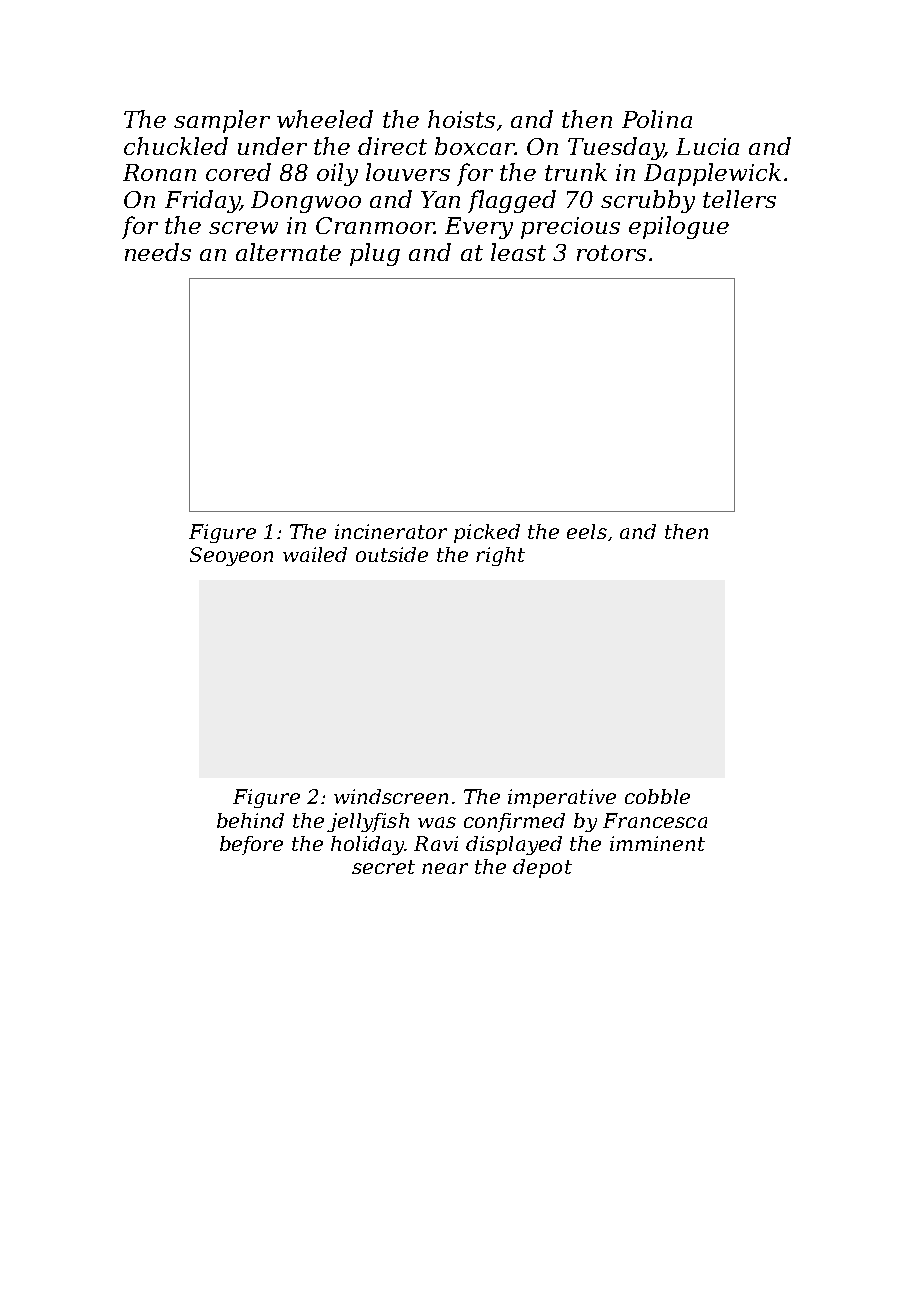  Describe the element at coordinates (158, 252) in the image. I see `needs` at that location.
